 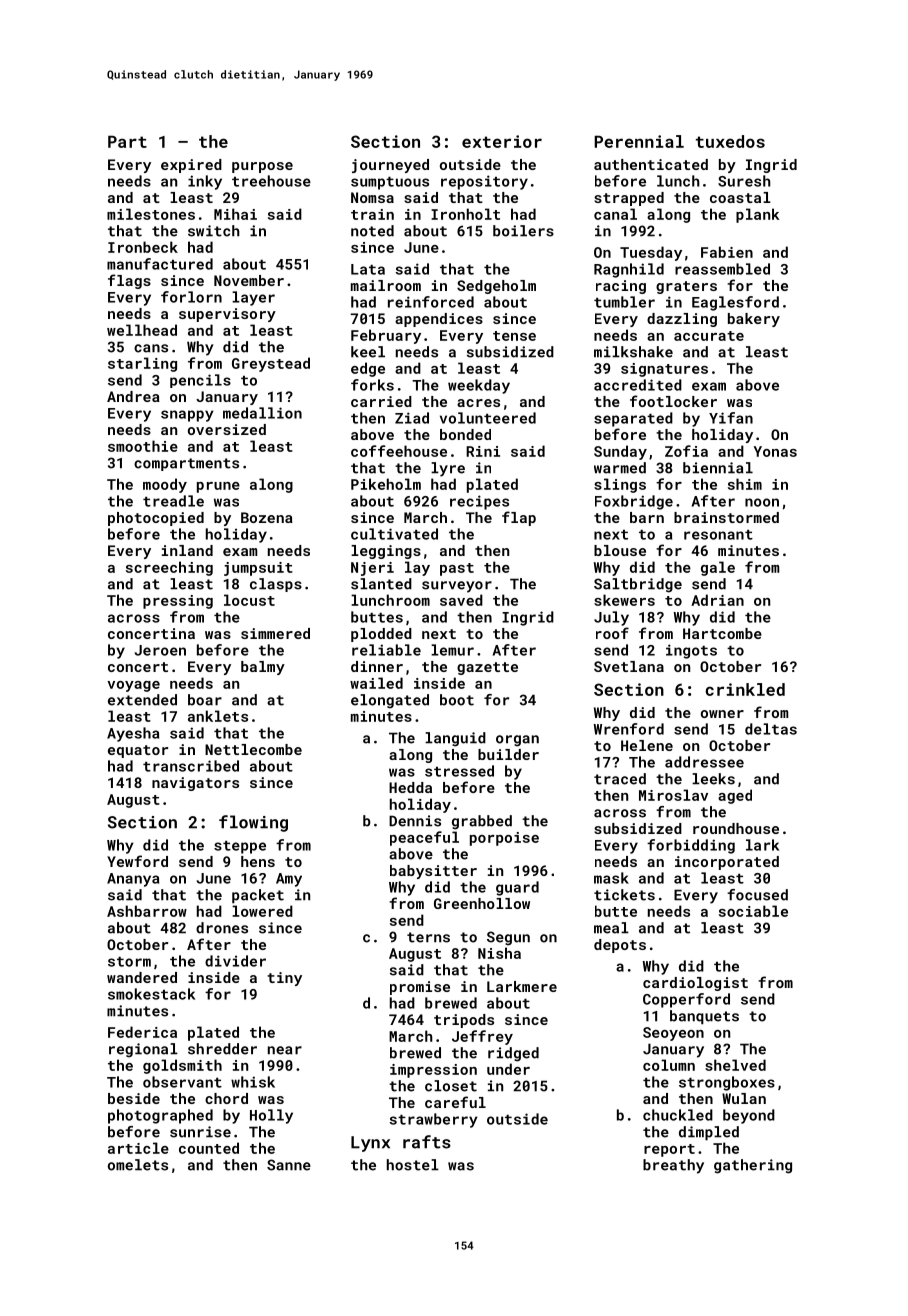 What do you see at coordinates (673, 1166) in the page?
I see `breathy` at bounding box center [673, 1166].
